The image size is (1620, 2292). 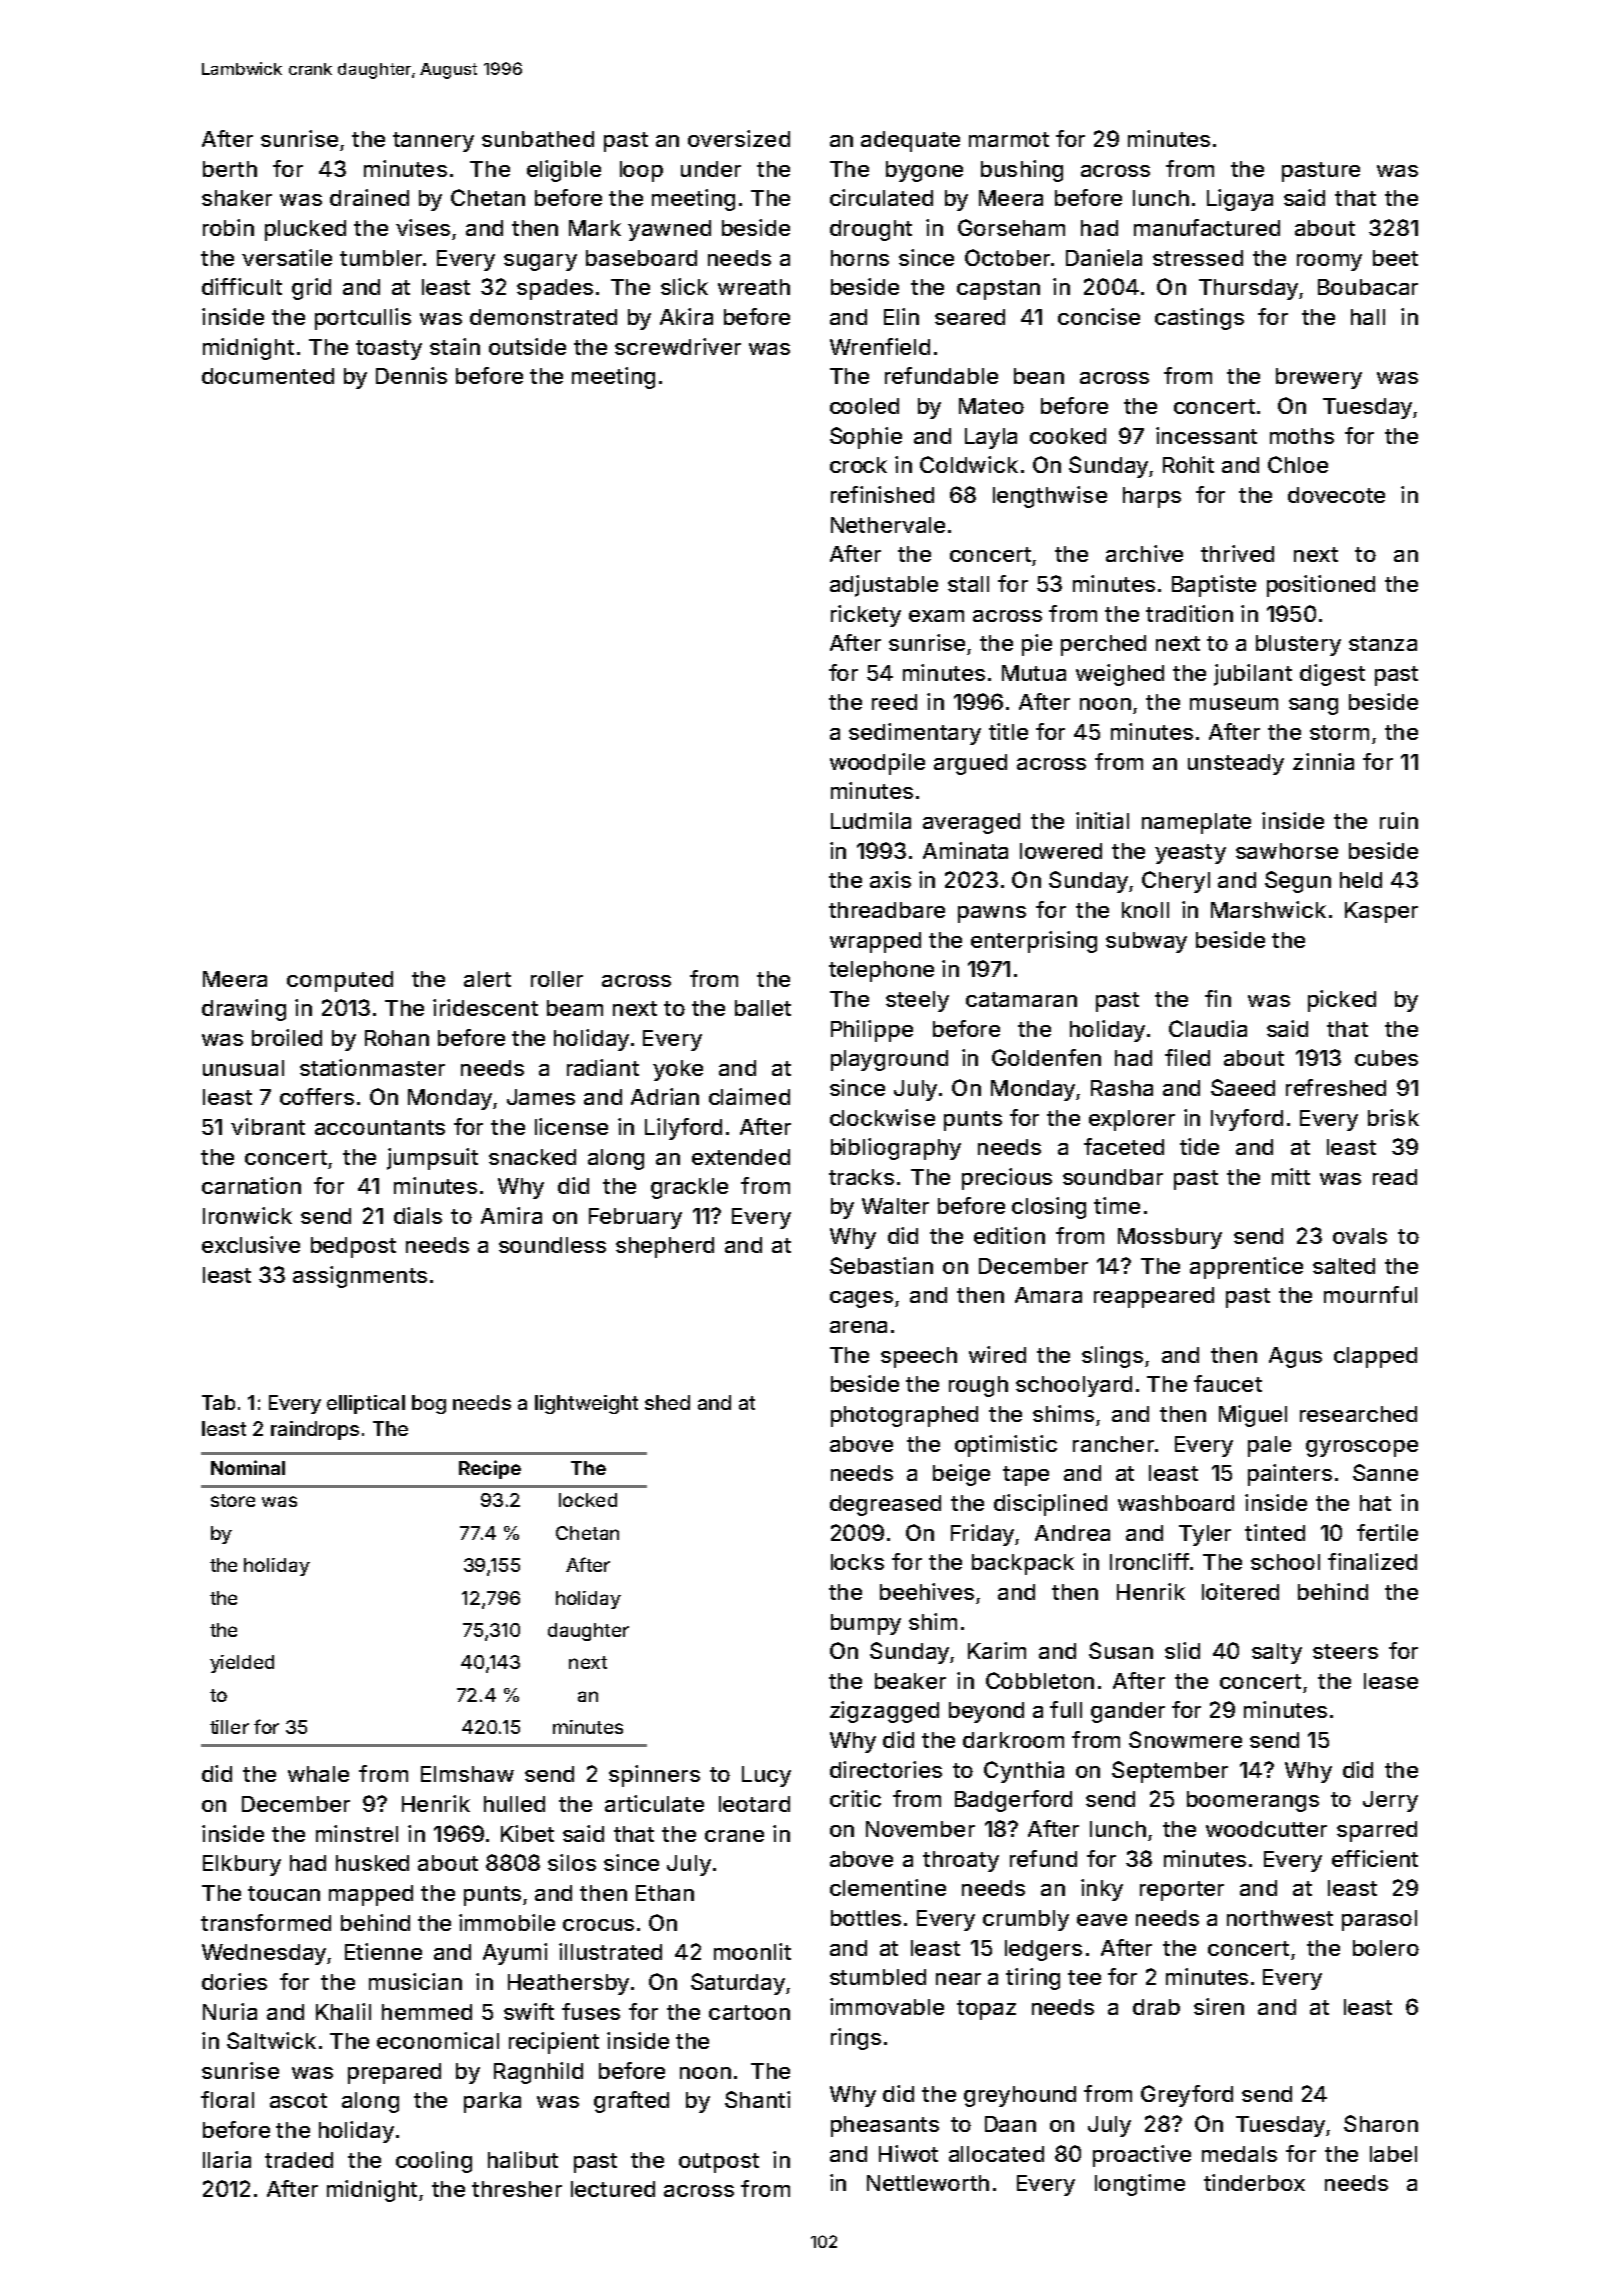 I want to click on Rohan, so click(x=397, y=1038).
